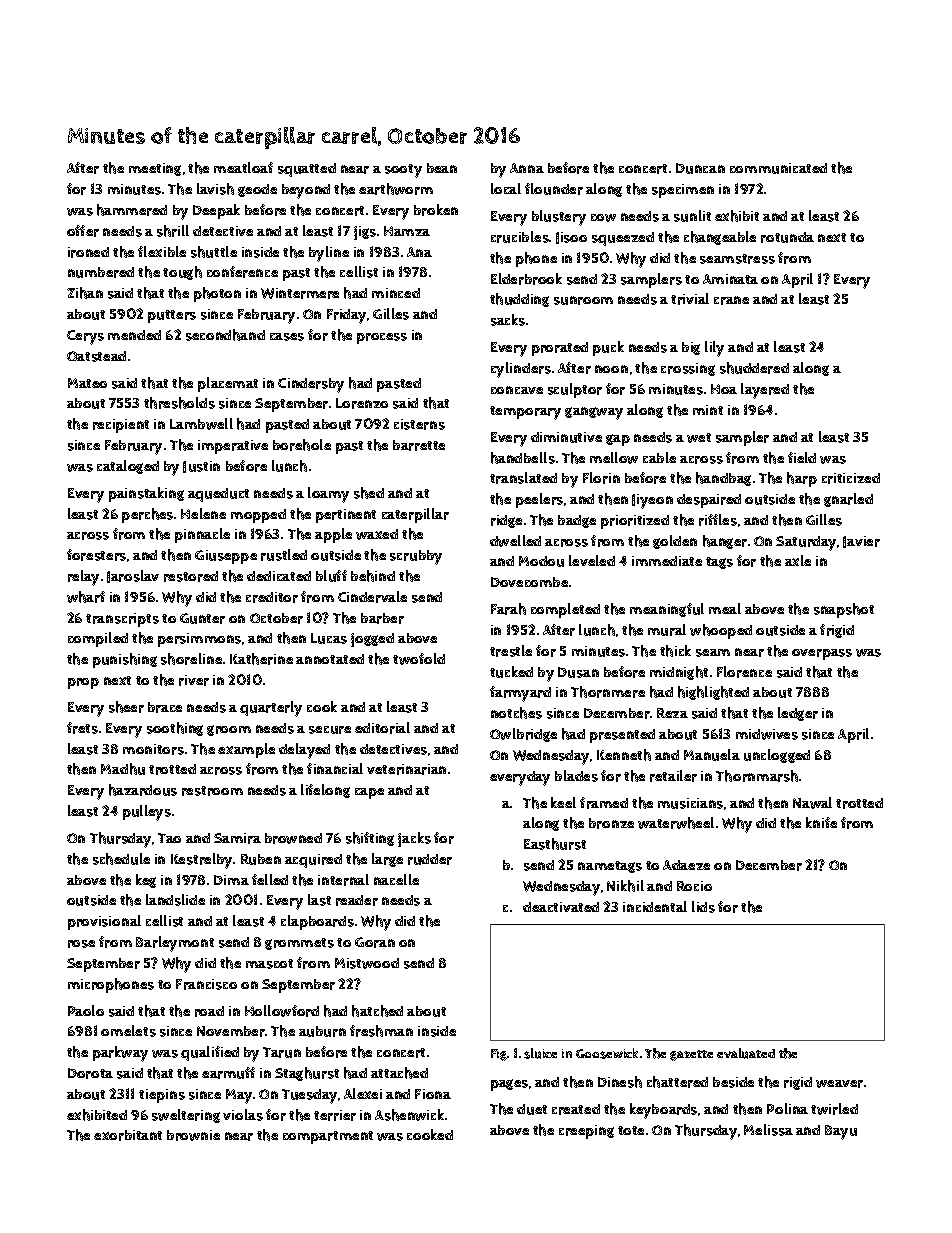  What do you see at coordinates (101, 272) in the screenshot?
I see `numbered` at bounding box center [101, 272].
